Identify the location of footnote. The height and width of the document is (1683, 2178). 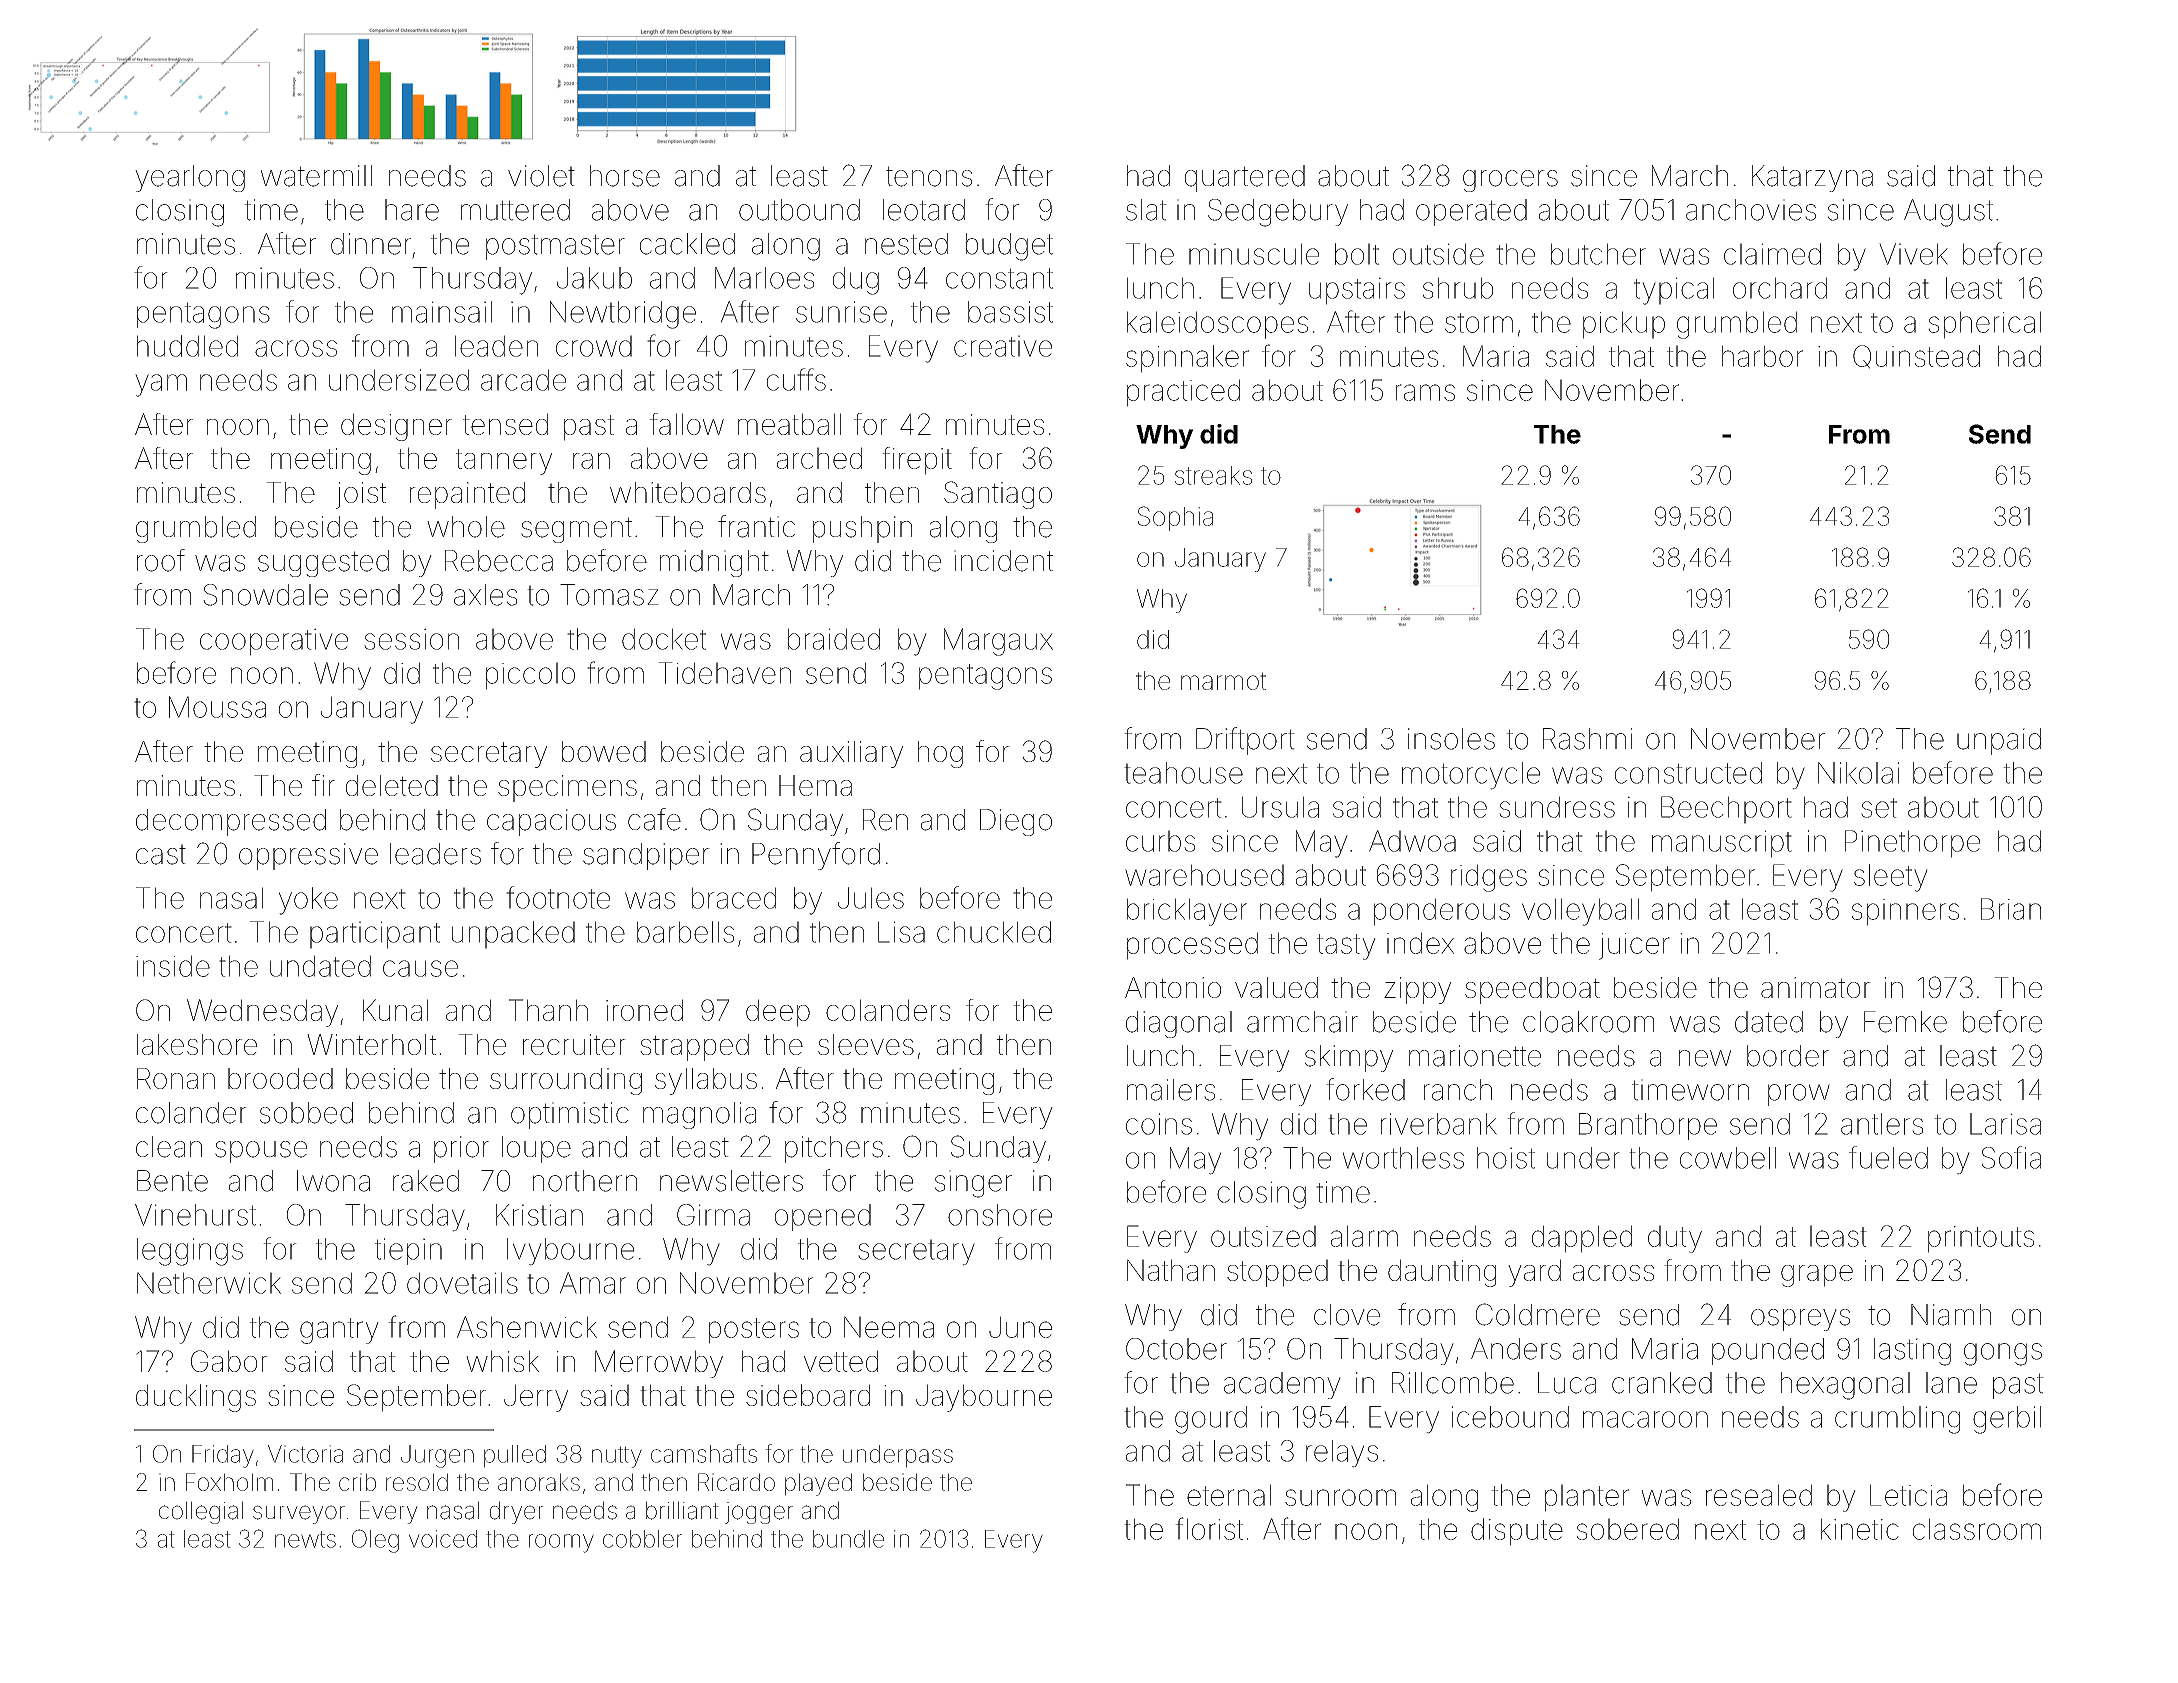
(558, 897).
